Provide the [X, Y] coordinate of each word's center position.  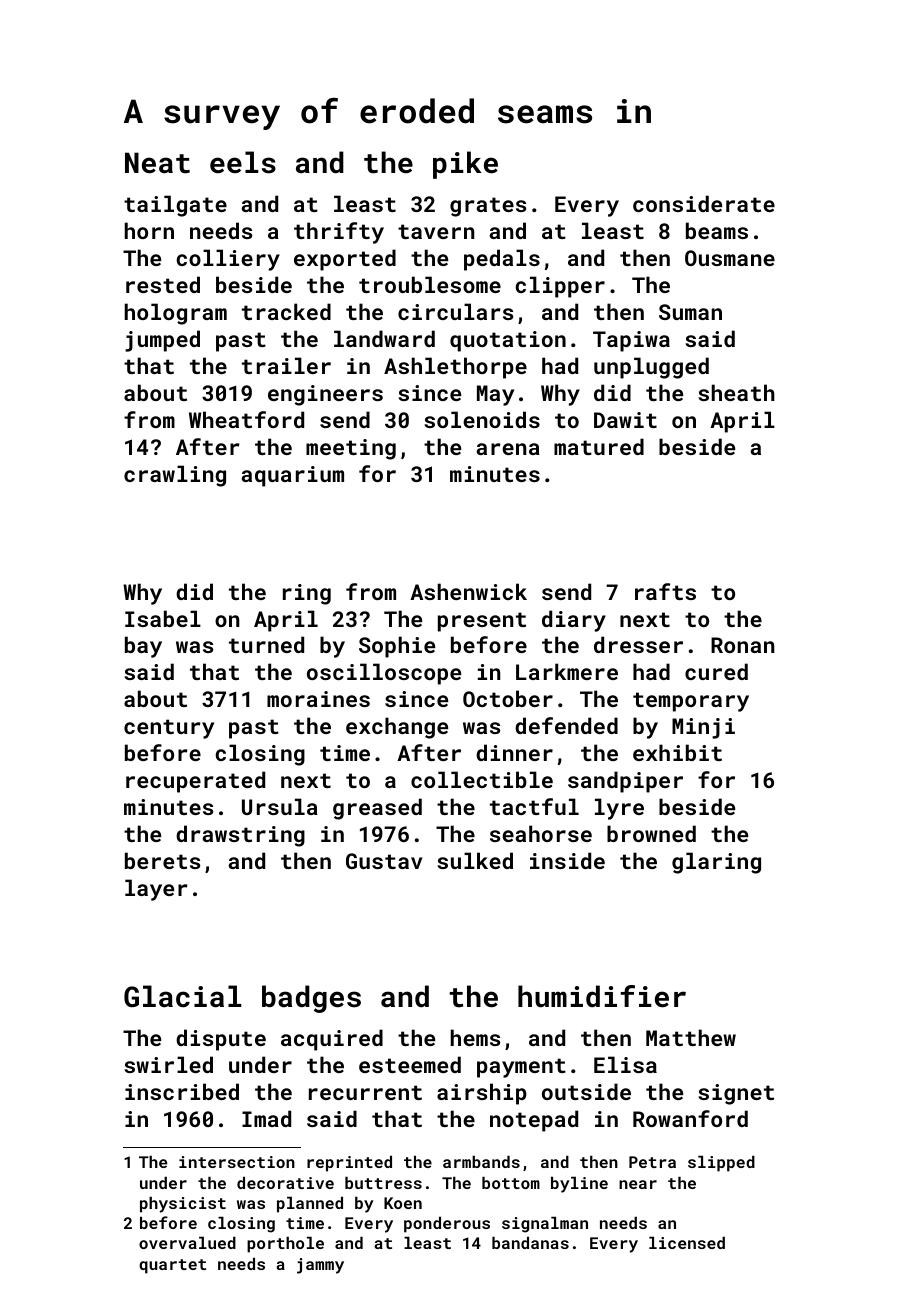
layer [156, 890]
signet [736, 1094]
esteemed [410, 1064]
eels [243, 162]
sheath [736, 392]
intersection [237, 1162]
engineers [325, 395]
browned [651, 833]
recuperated [195, 782]
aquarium [293, 476]
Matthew [691, 1037]
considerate [704, 203]
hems [475, 1037]
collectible [482, 779]
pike [465, 165]
